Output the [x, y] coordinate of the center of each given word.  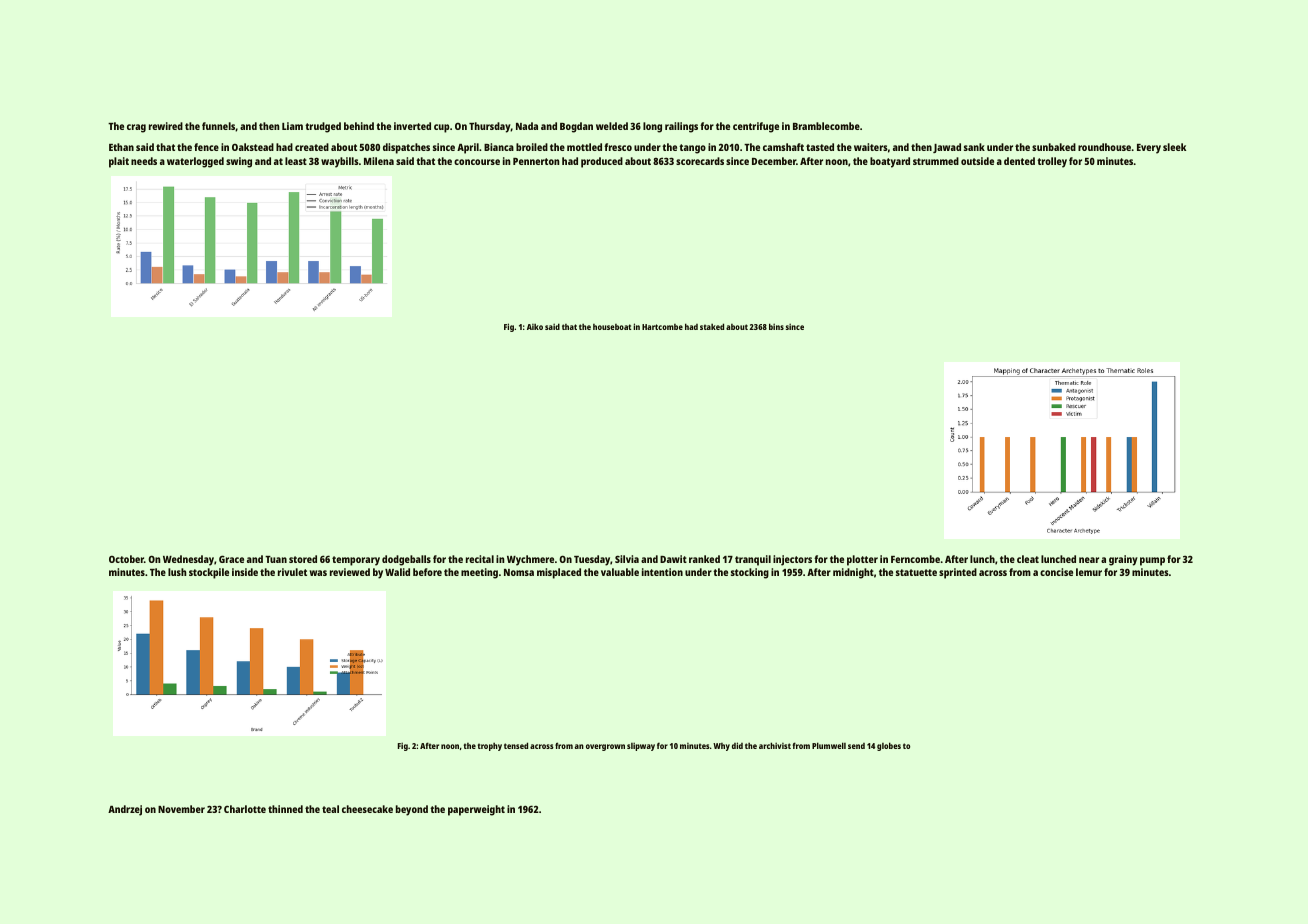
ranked [704, 559]
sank [974, 147]
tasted [820, 147]
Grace [231, 559]
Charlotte [245, 809]
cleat [1028, 559]
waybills [340, 162]
